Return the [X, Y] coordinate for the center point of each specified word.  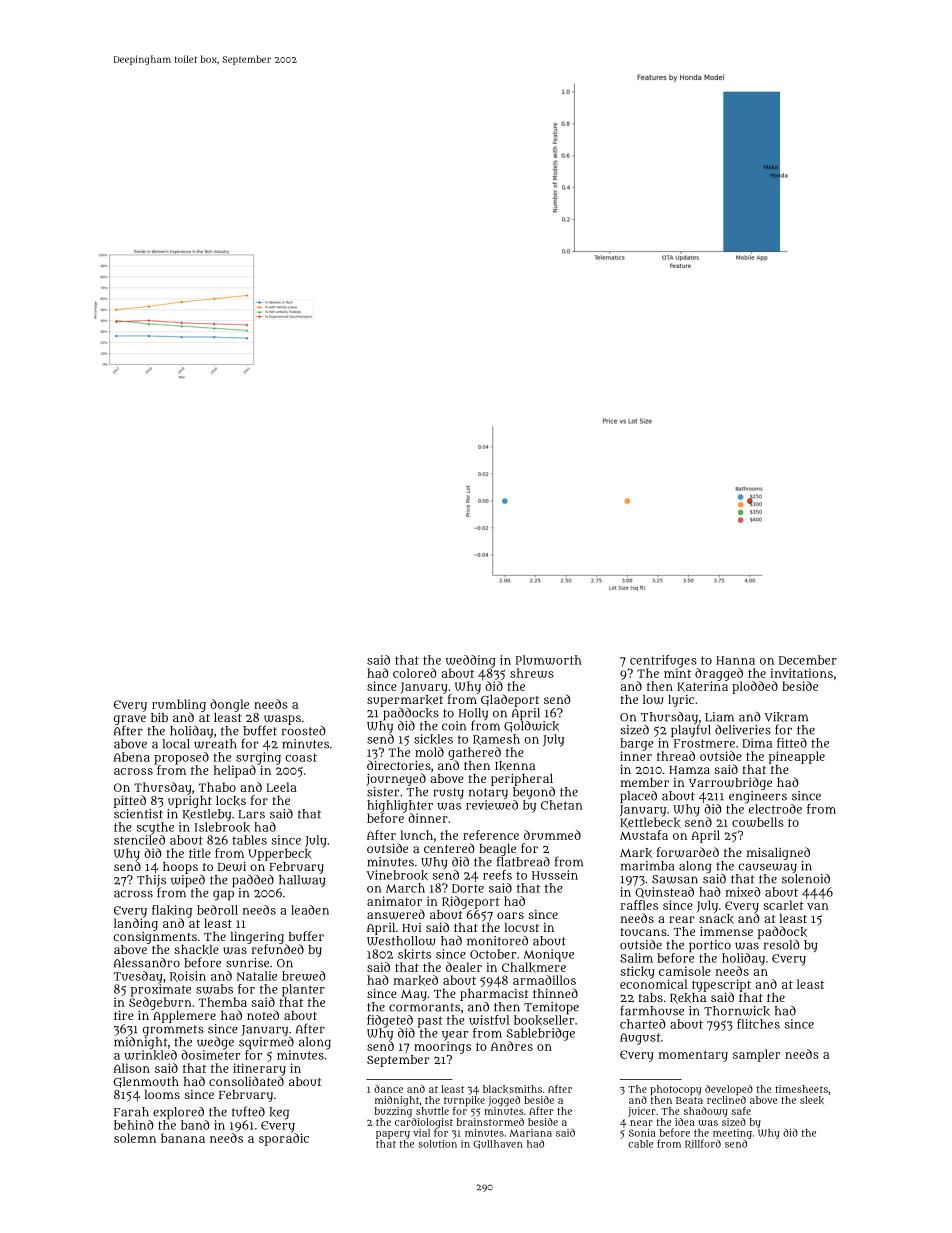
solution [437, 1144]
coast [301, 757]
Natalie [257, 976]
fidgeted [390, 1021]
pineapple [797, 757]
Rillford [703, 1144]
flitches [758, 1024]
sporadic [284, 1139]
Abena [132, 757]
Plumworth [549, 660]
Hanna [735, 660]
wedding [471, 661]
